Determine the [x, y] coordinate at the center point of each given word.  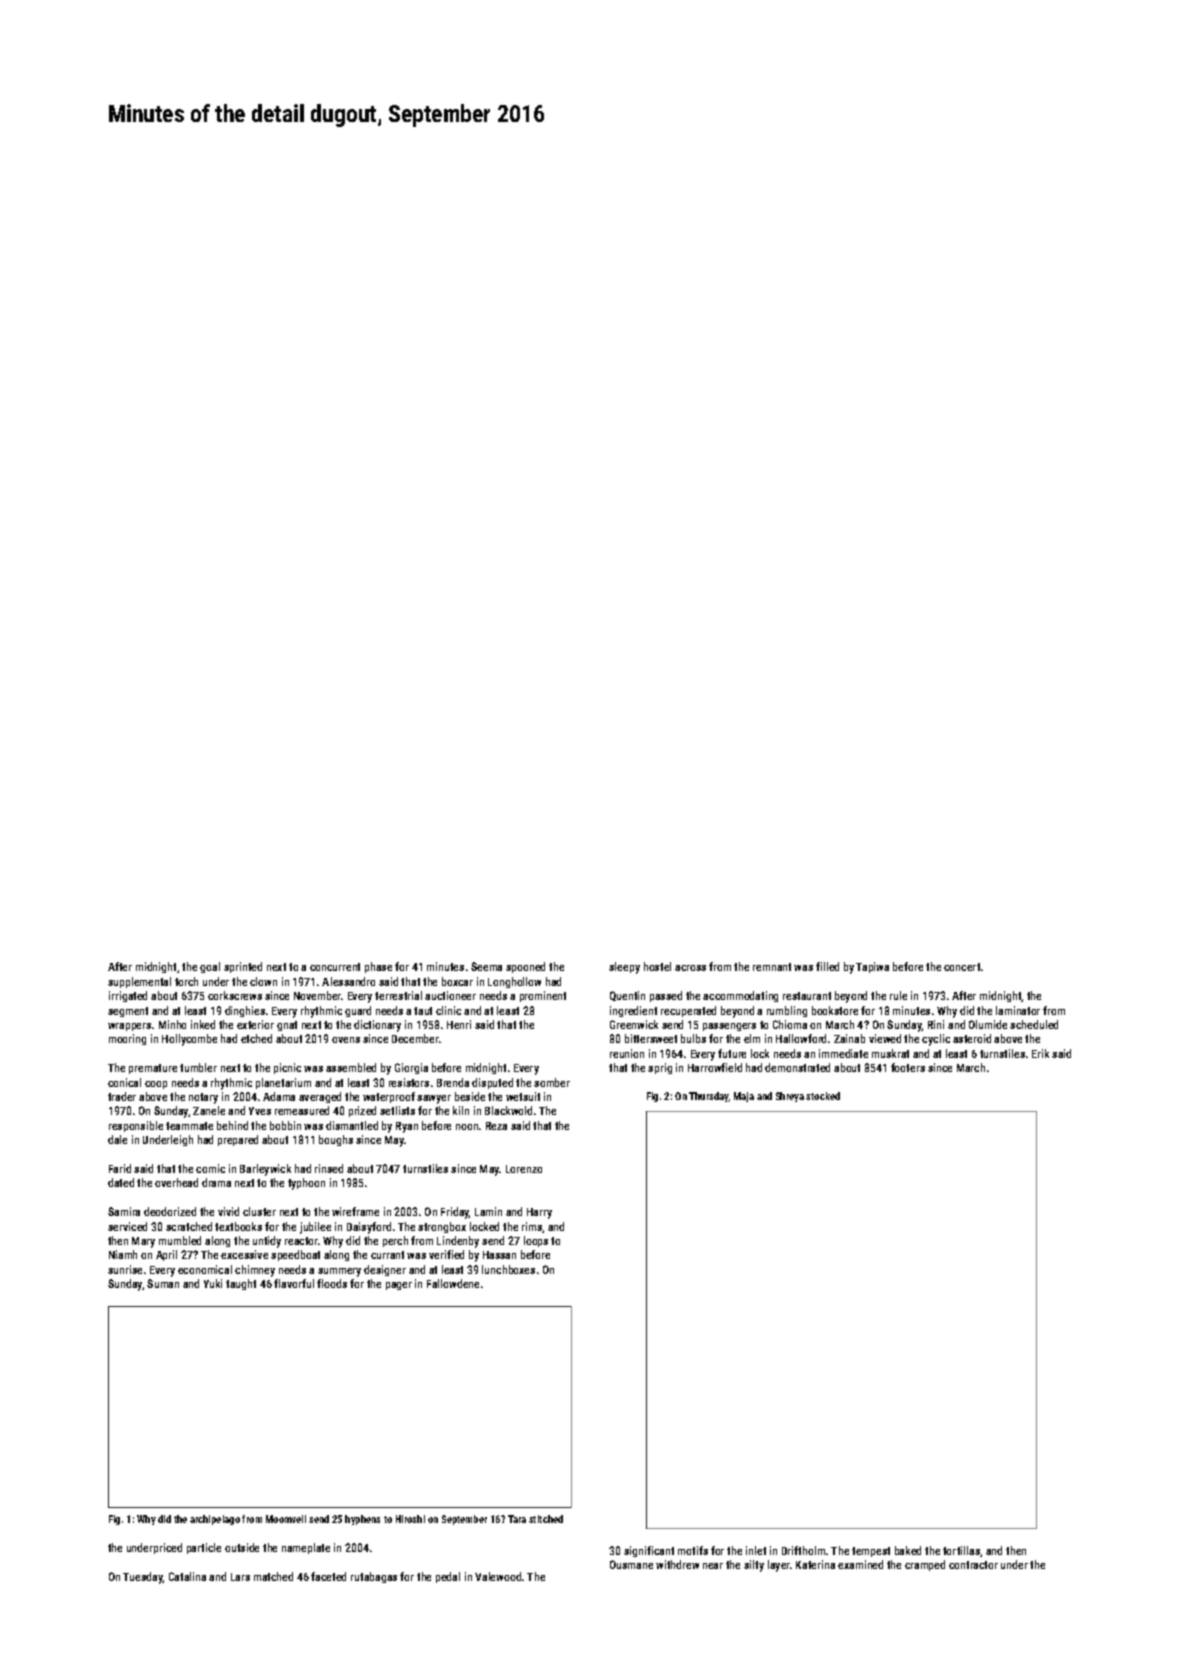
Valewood [498, 1576]
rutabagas [374, 1577]
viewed [885, 1038]
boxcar [457, 981]
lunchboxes [508, 1269]
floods [332, 1283]
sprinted [243, 967]
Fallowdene [453, 1283]
